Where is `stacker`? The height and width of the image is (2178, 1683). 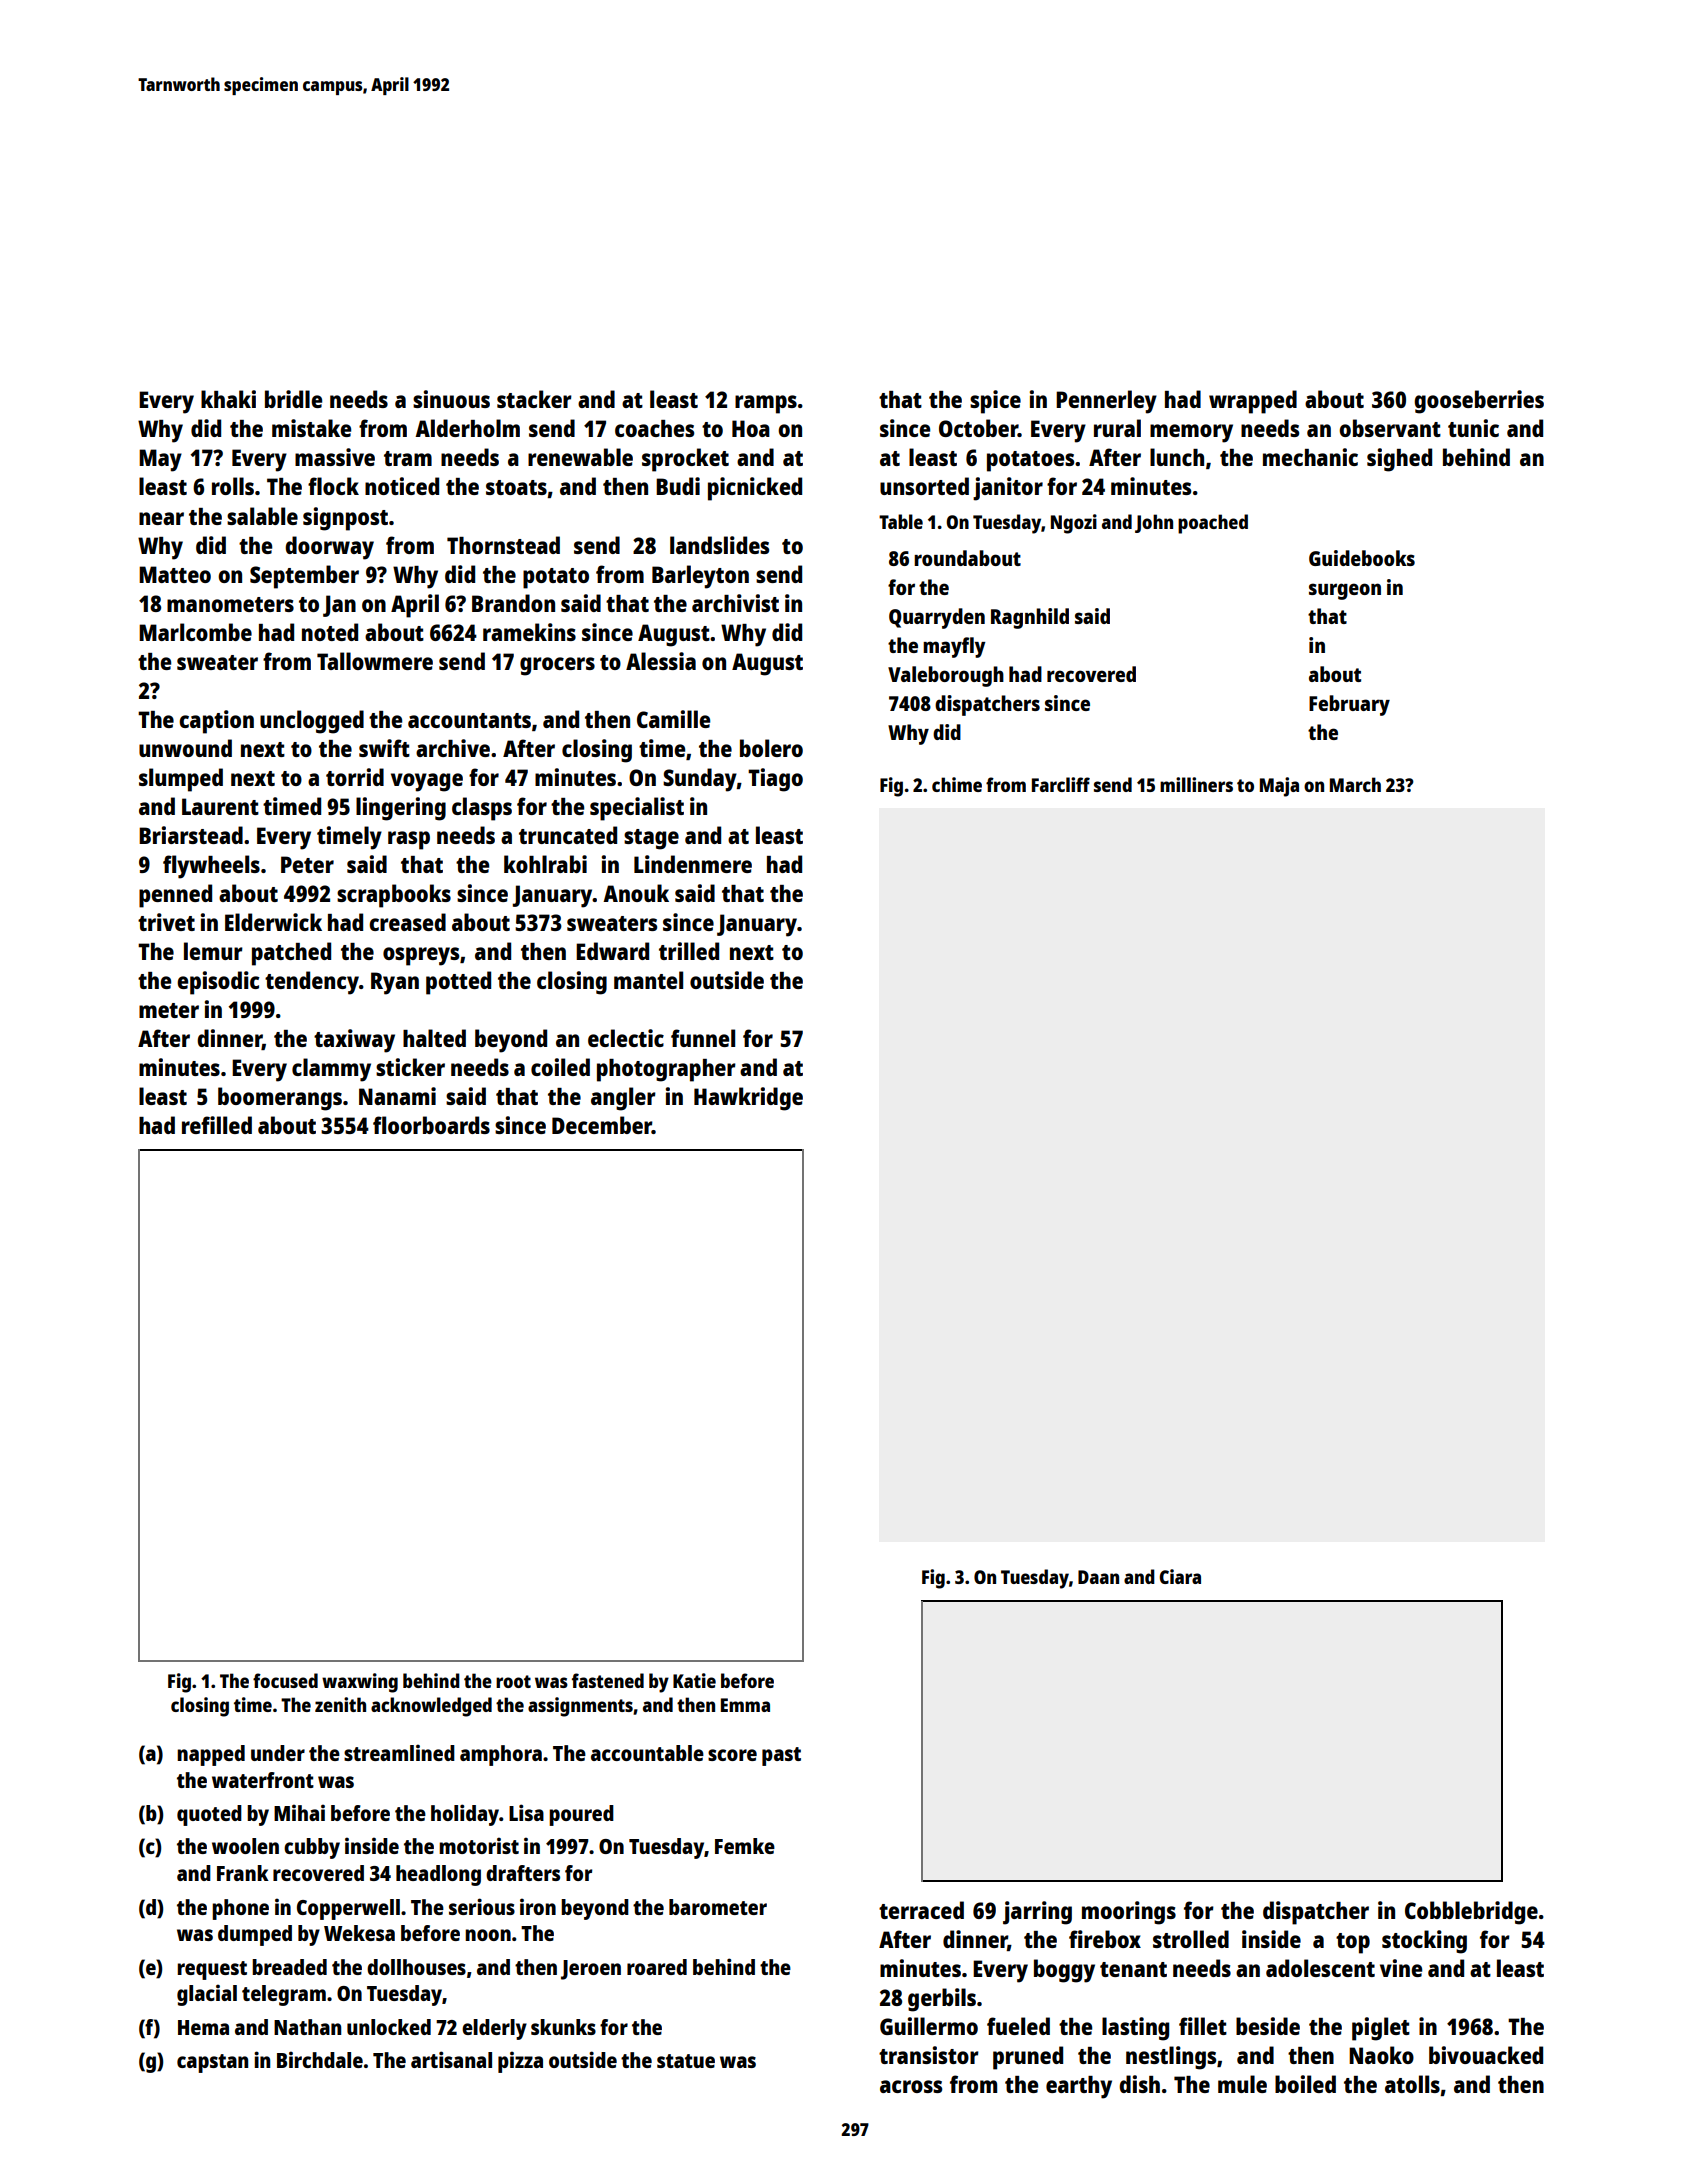 stacker is located at coordinates (534, 399).
